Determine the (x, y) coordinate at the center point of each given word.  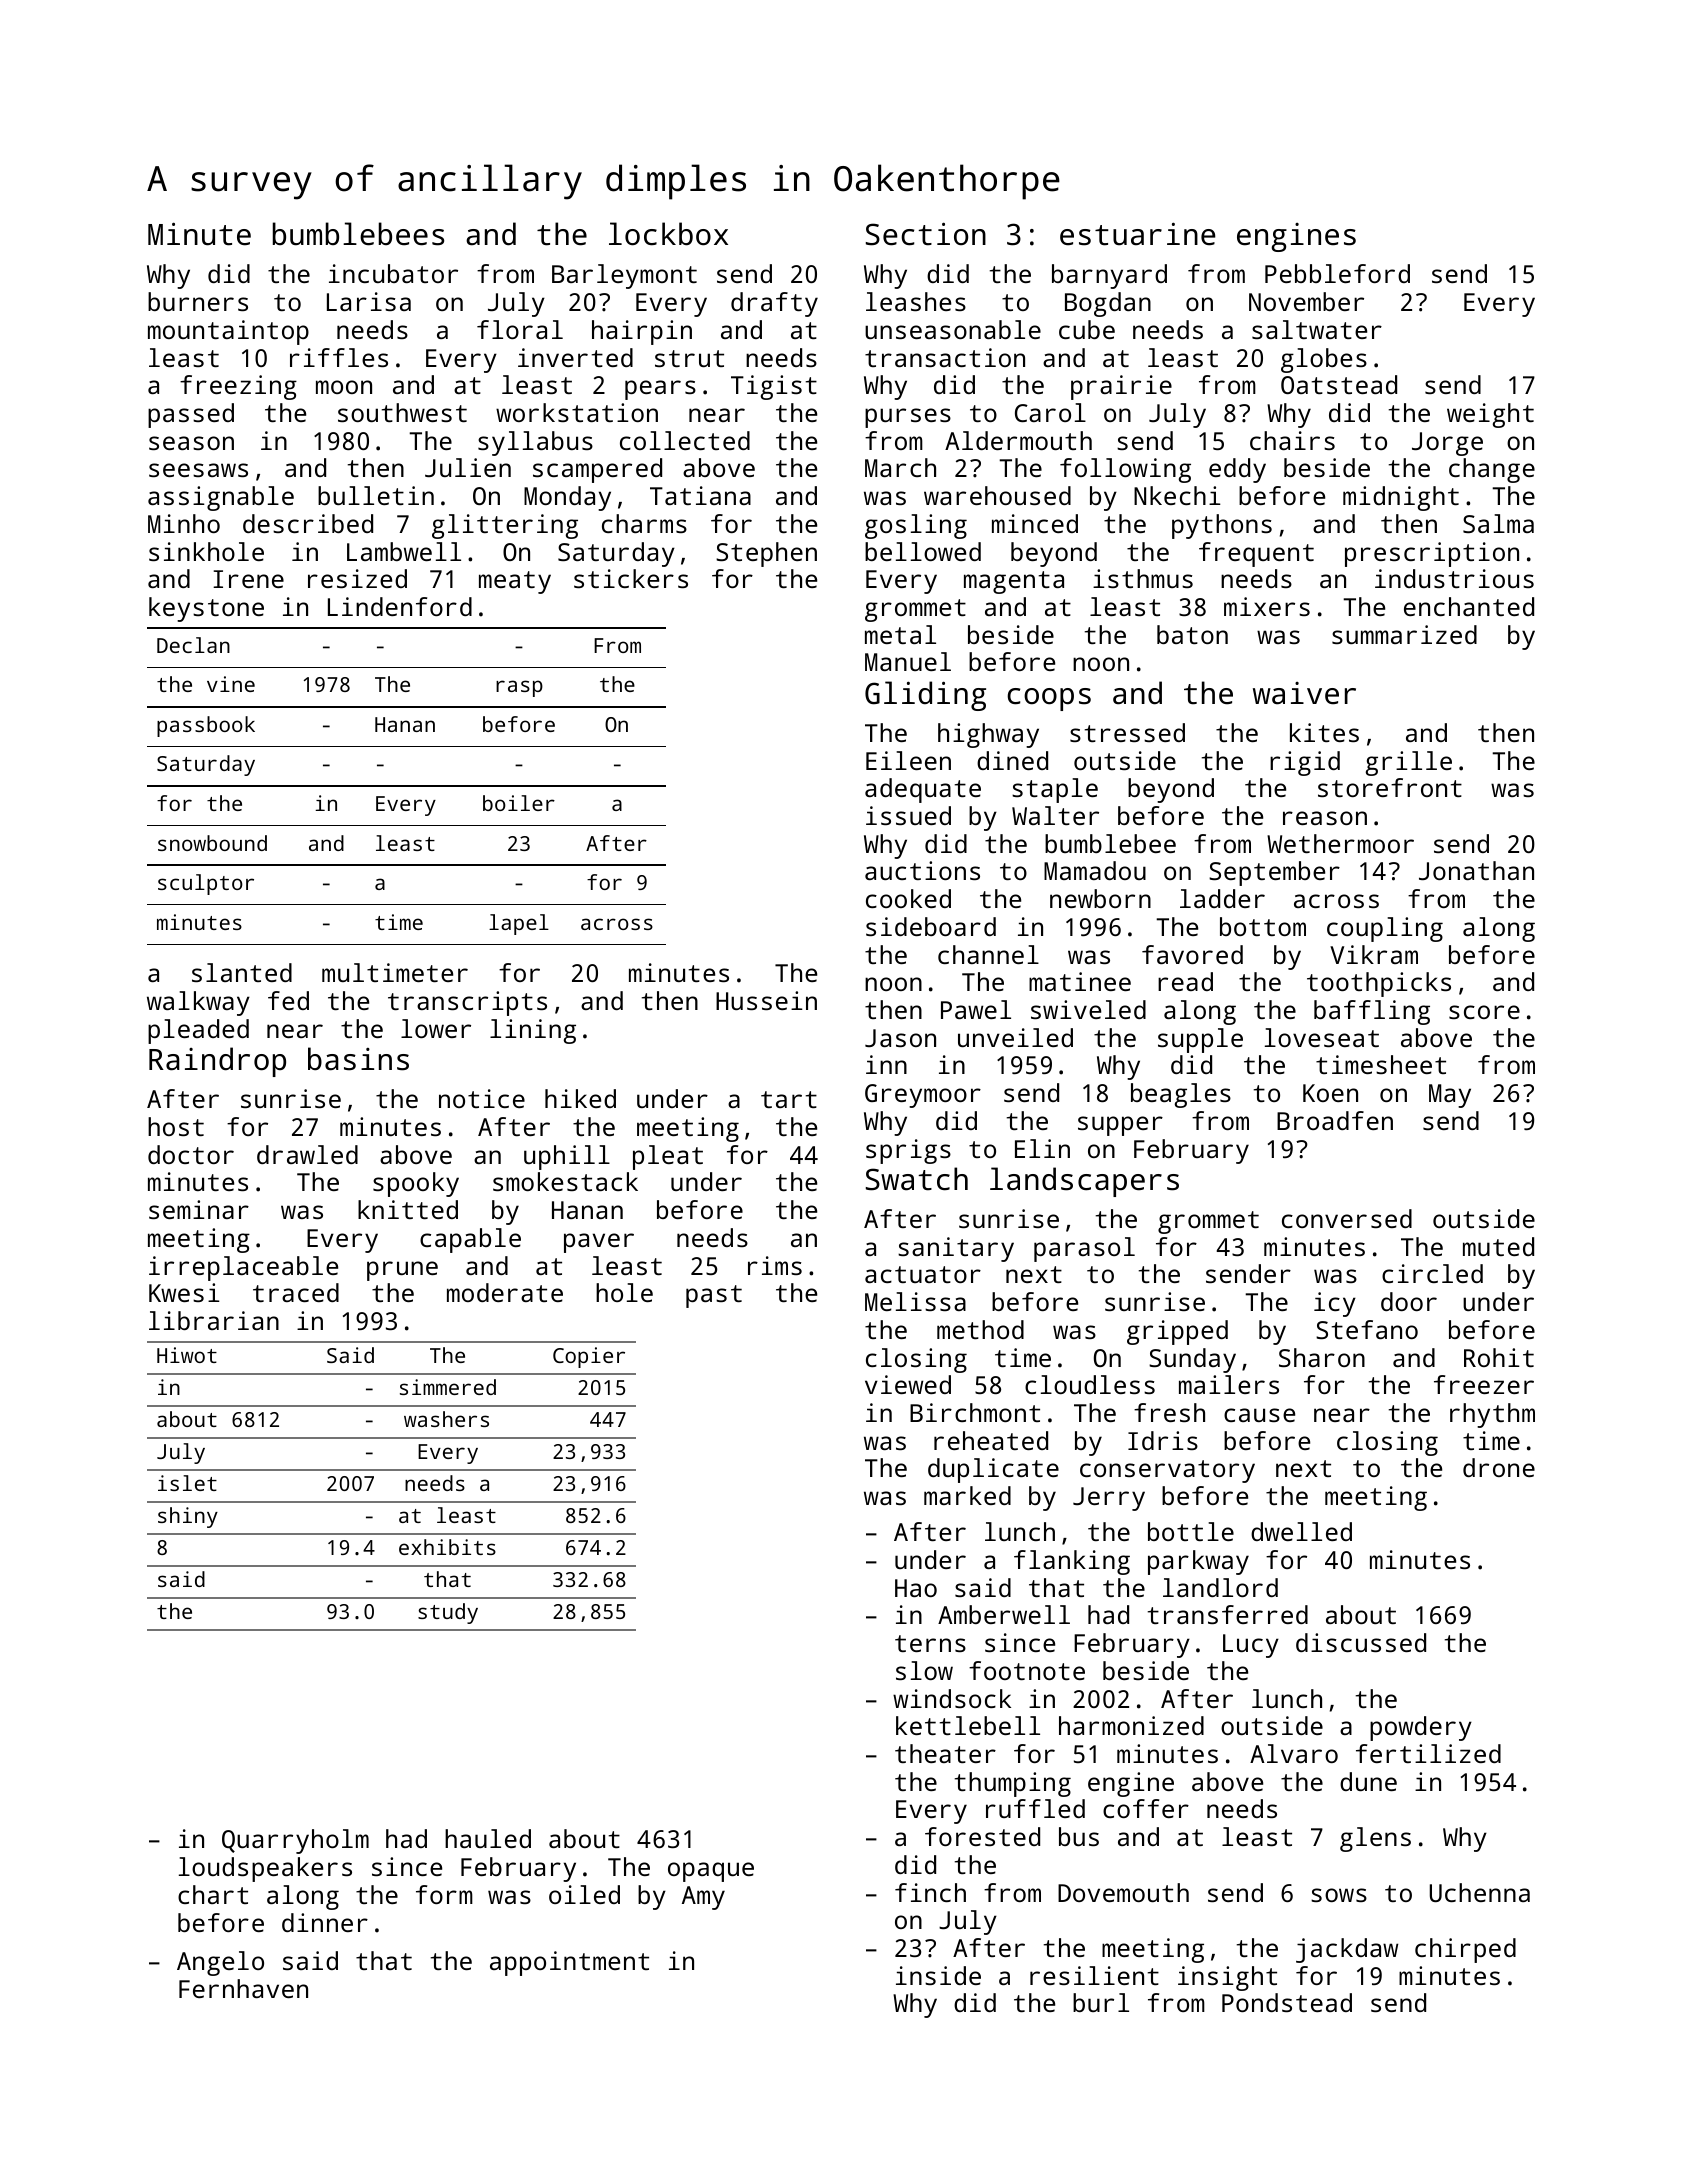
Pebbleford (1337, 273)
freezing (238, 387)
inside (938, 1975)
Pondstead (1287, 2002)
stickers (631, 578)
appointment (569, 1963)
